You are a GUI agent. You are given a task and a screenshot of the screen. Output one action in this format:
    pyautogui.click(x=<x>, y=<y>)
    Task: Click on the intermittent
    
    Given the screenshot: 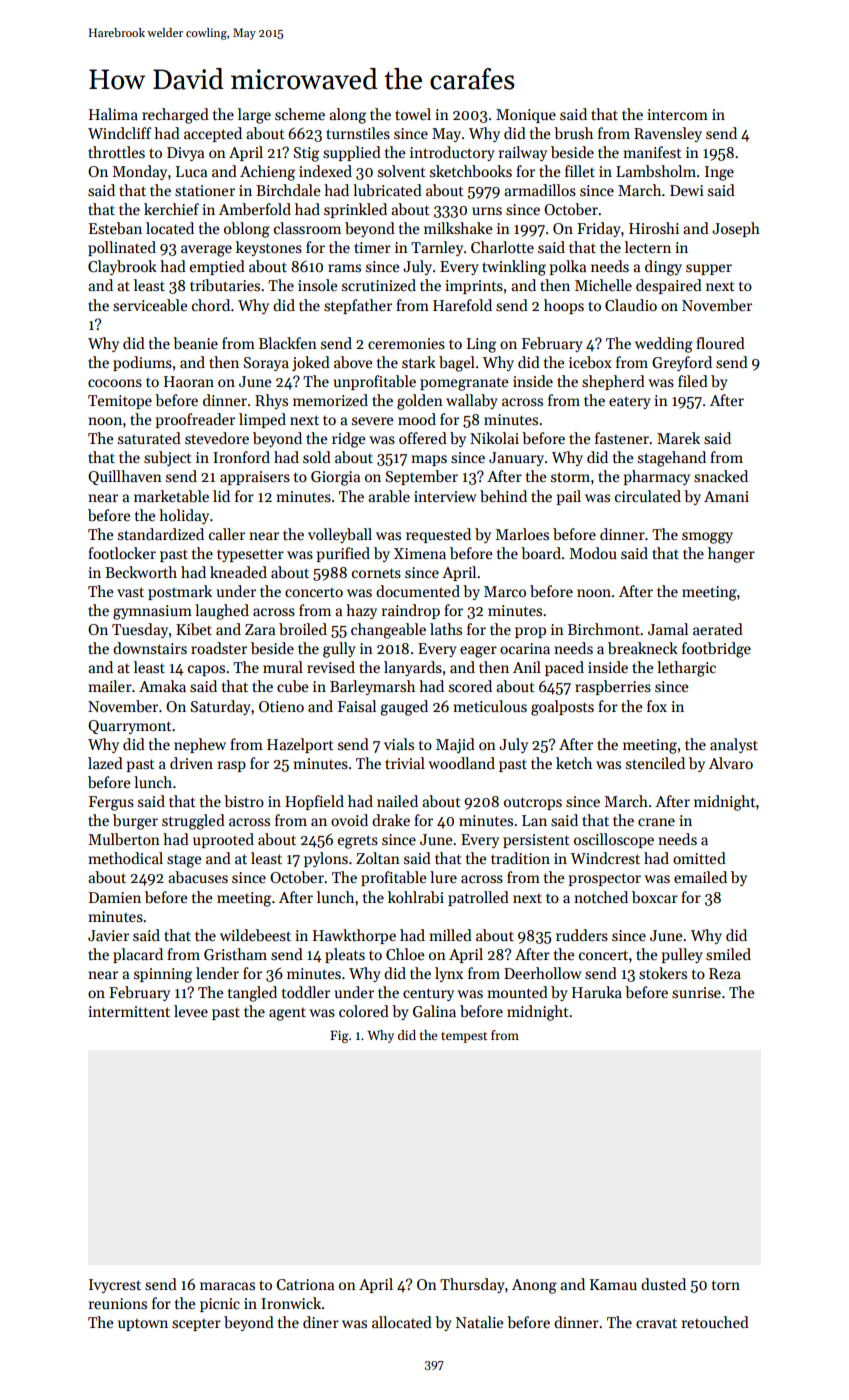 What is the action you would take?
    pyautogui.click(x=129, y=1011)
